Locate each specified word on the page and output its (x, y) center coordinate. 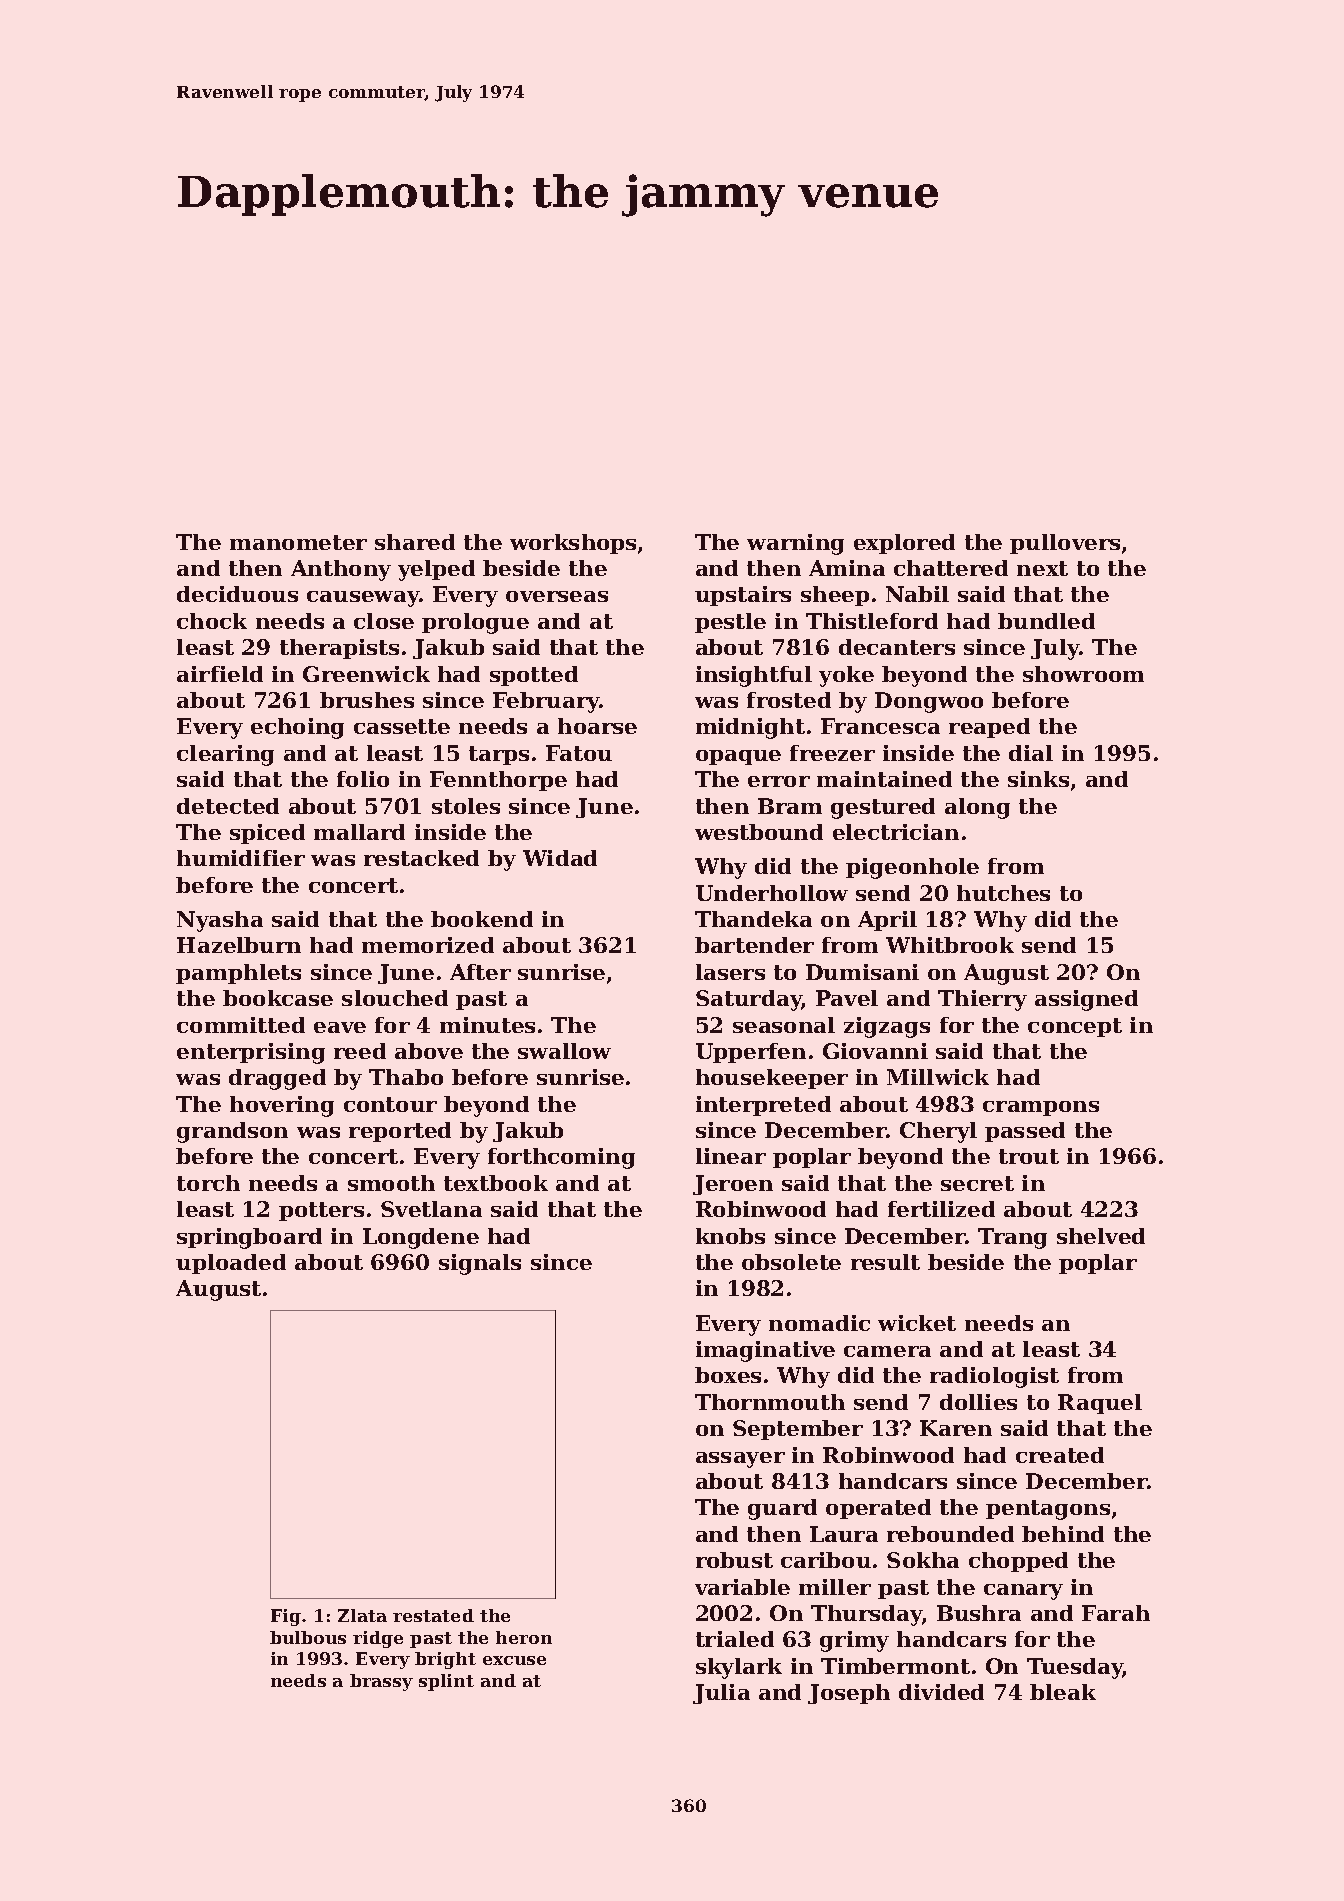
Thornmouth (770, 1402)
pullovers (1065, 544)
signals (480, 1264)
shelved (1101, 1236)
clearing (225, 755)
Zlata (362, 1615)
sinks (1038, 779)
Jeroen (733, 1185)
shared (415, 542)
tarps (499, 755)
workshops (573, 544)
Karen (956, 1428)
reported (400, 1132)
